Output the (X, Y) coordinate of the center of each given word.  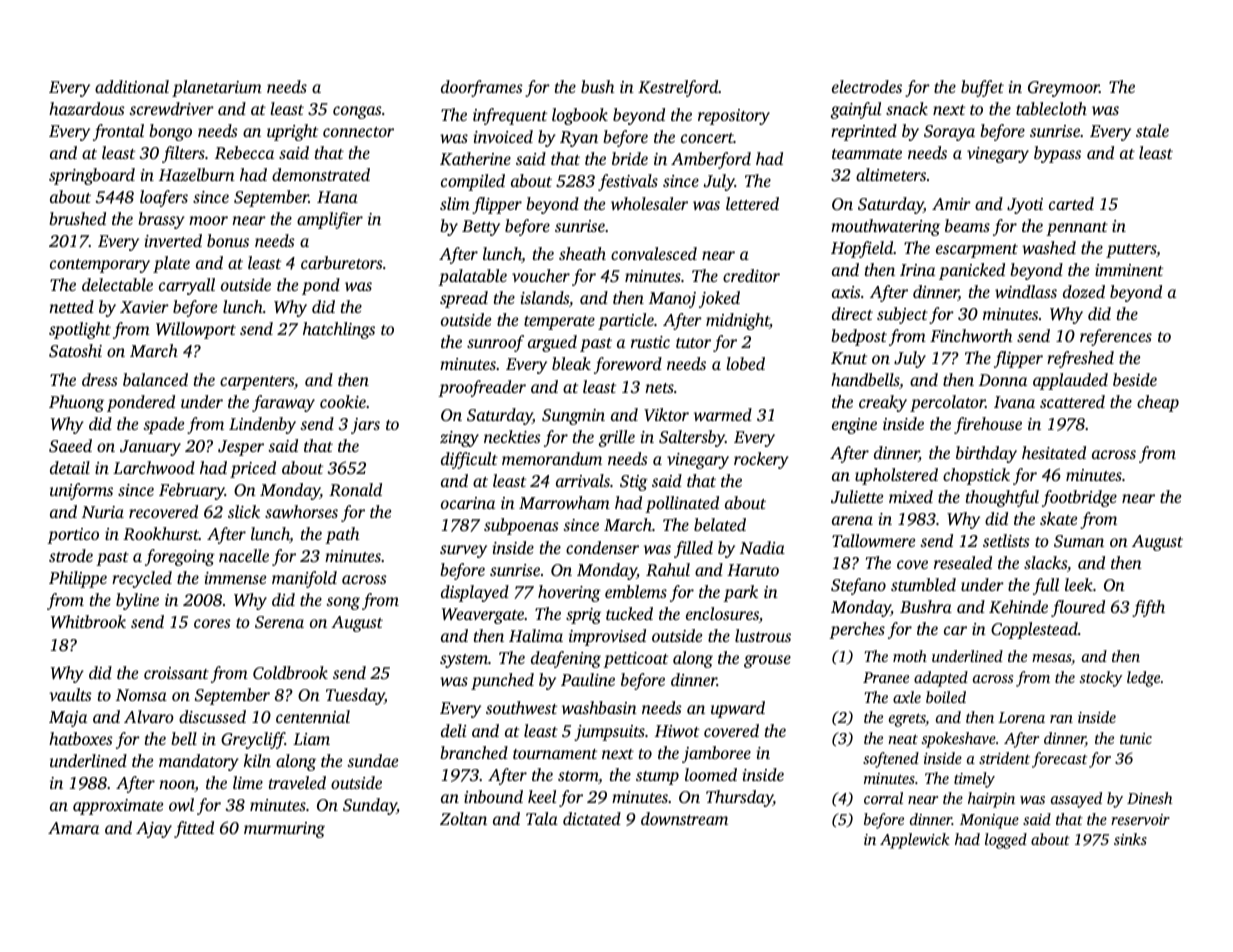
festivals (628, 182)
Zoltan (463, 818)
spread (464, 299)
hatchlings (339, 330)
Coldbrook (290, 672)
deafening (566, 659)
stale (1152, 130)
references (1116, 337)
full (1046, 586)
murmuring (284, 830)
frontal (118, 132)
